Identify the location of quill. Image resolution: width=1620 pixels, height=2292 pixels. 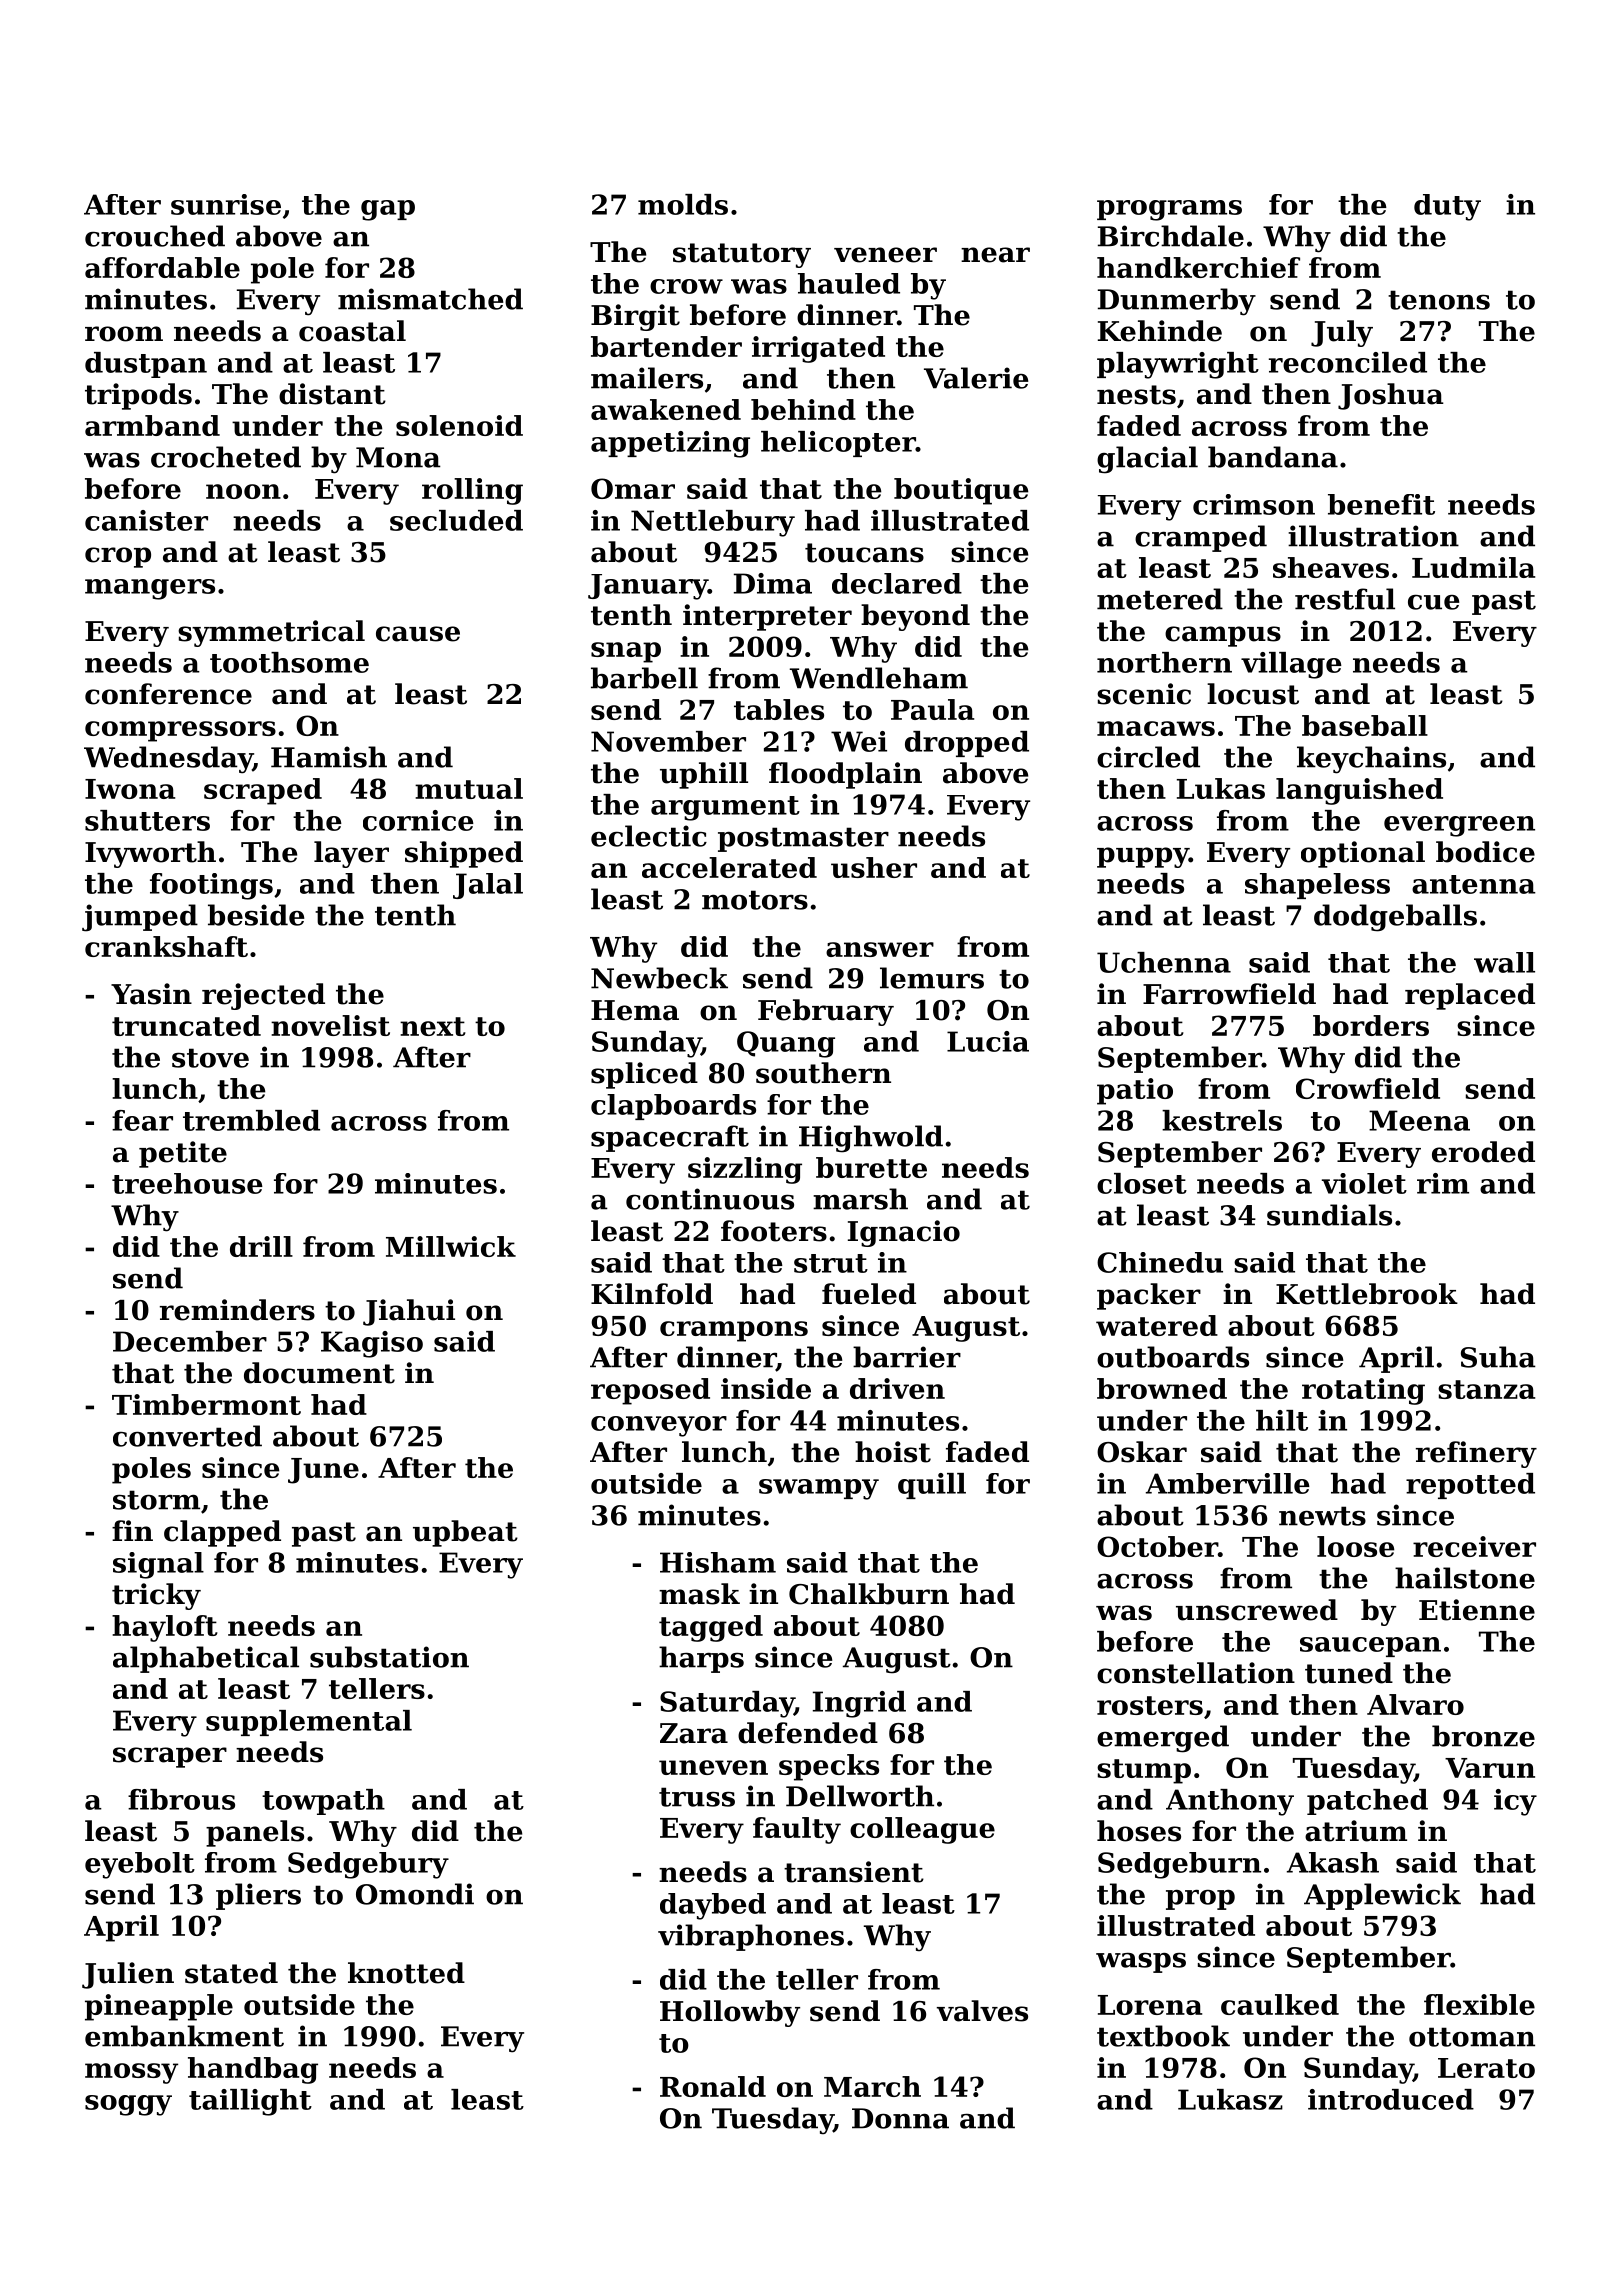
(932, 1486).
